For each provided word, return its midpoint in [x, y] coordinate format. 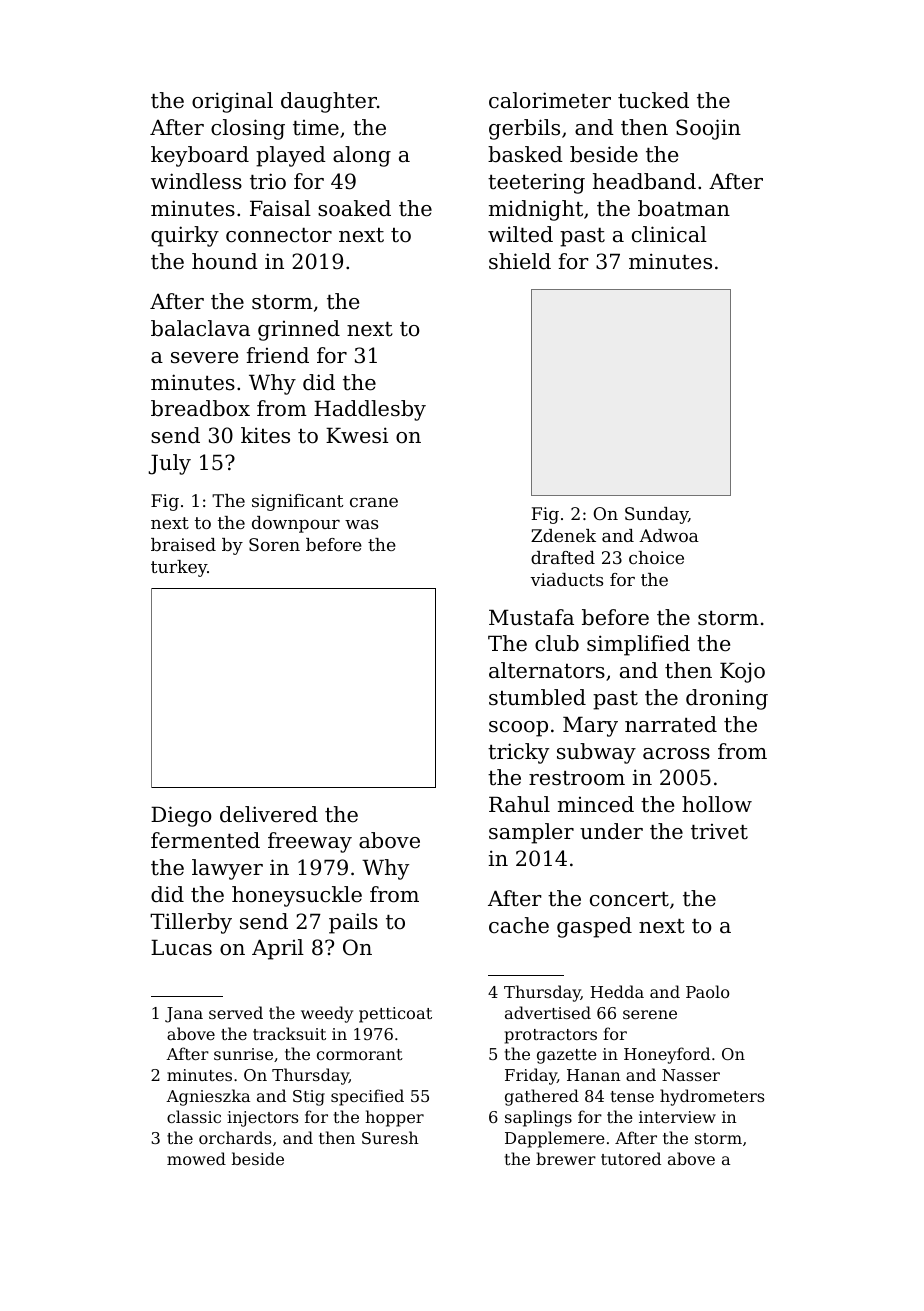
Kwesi [357, 435]
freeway [310, 842]
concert [629, 899]
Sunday [656, 515]
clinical [669, 234]
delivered [269, 814]
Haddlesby [370, 410]
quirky [185, 236]
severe [204, 358]
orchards [235, 1137]
